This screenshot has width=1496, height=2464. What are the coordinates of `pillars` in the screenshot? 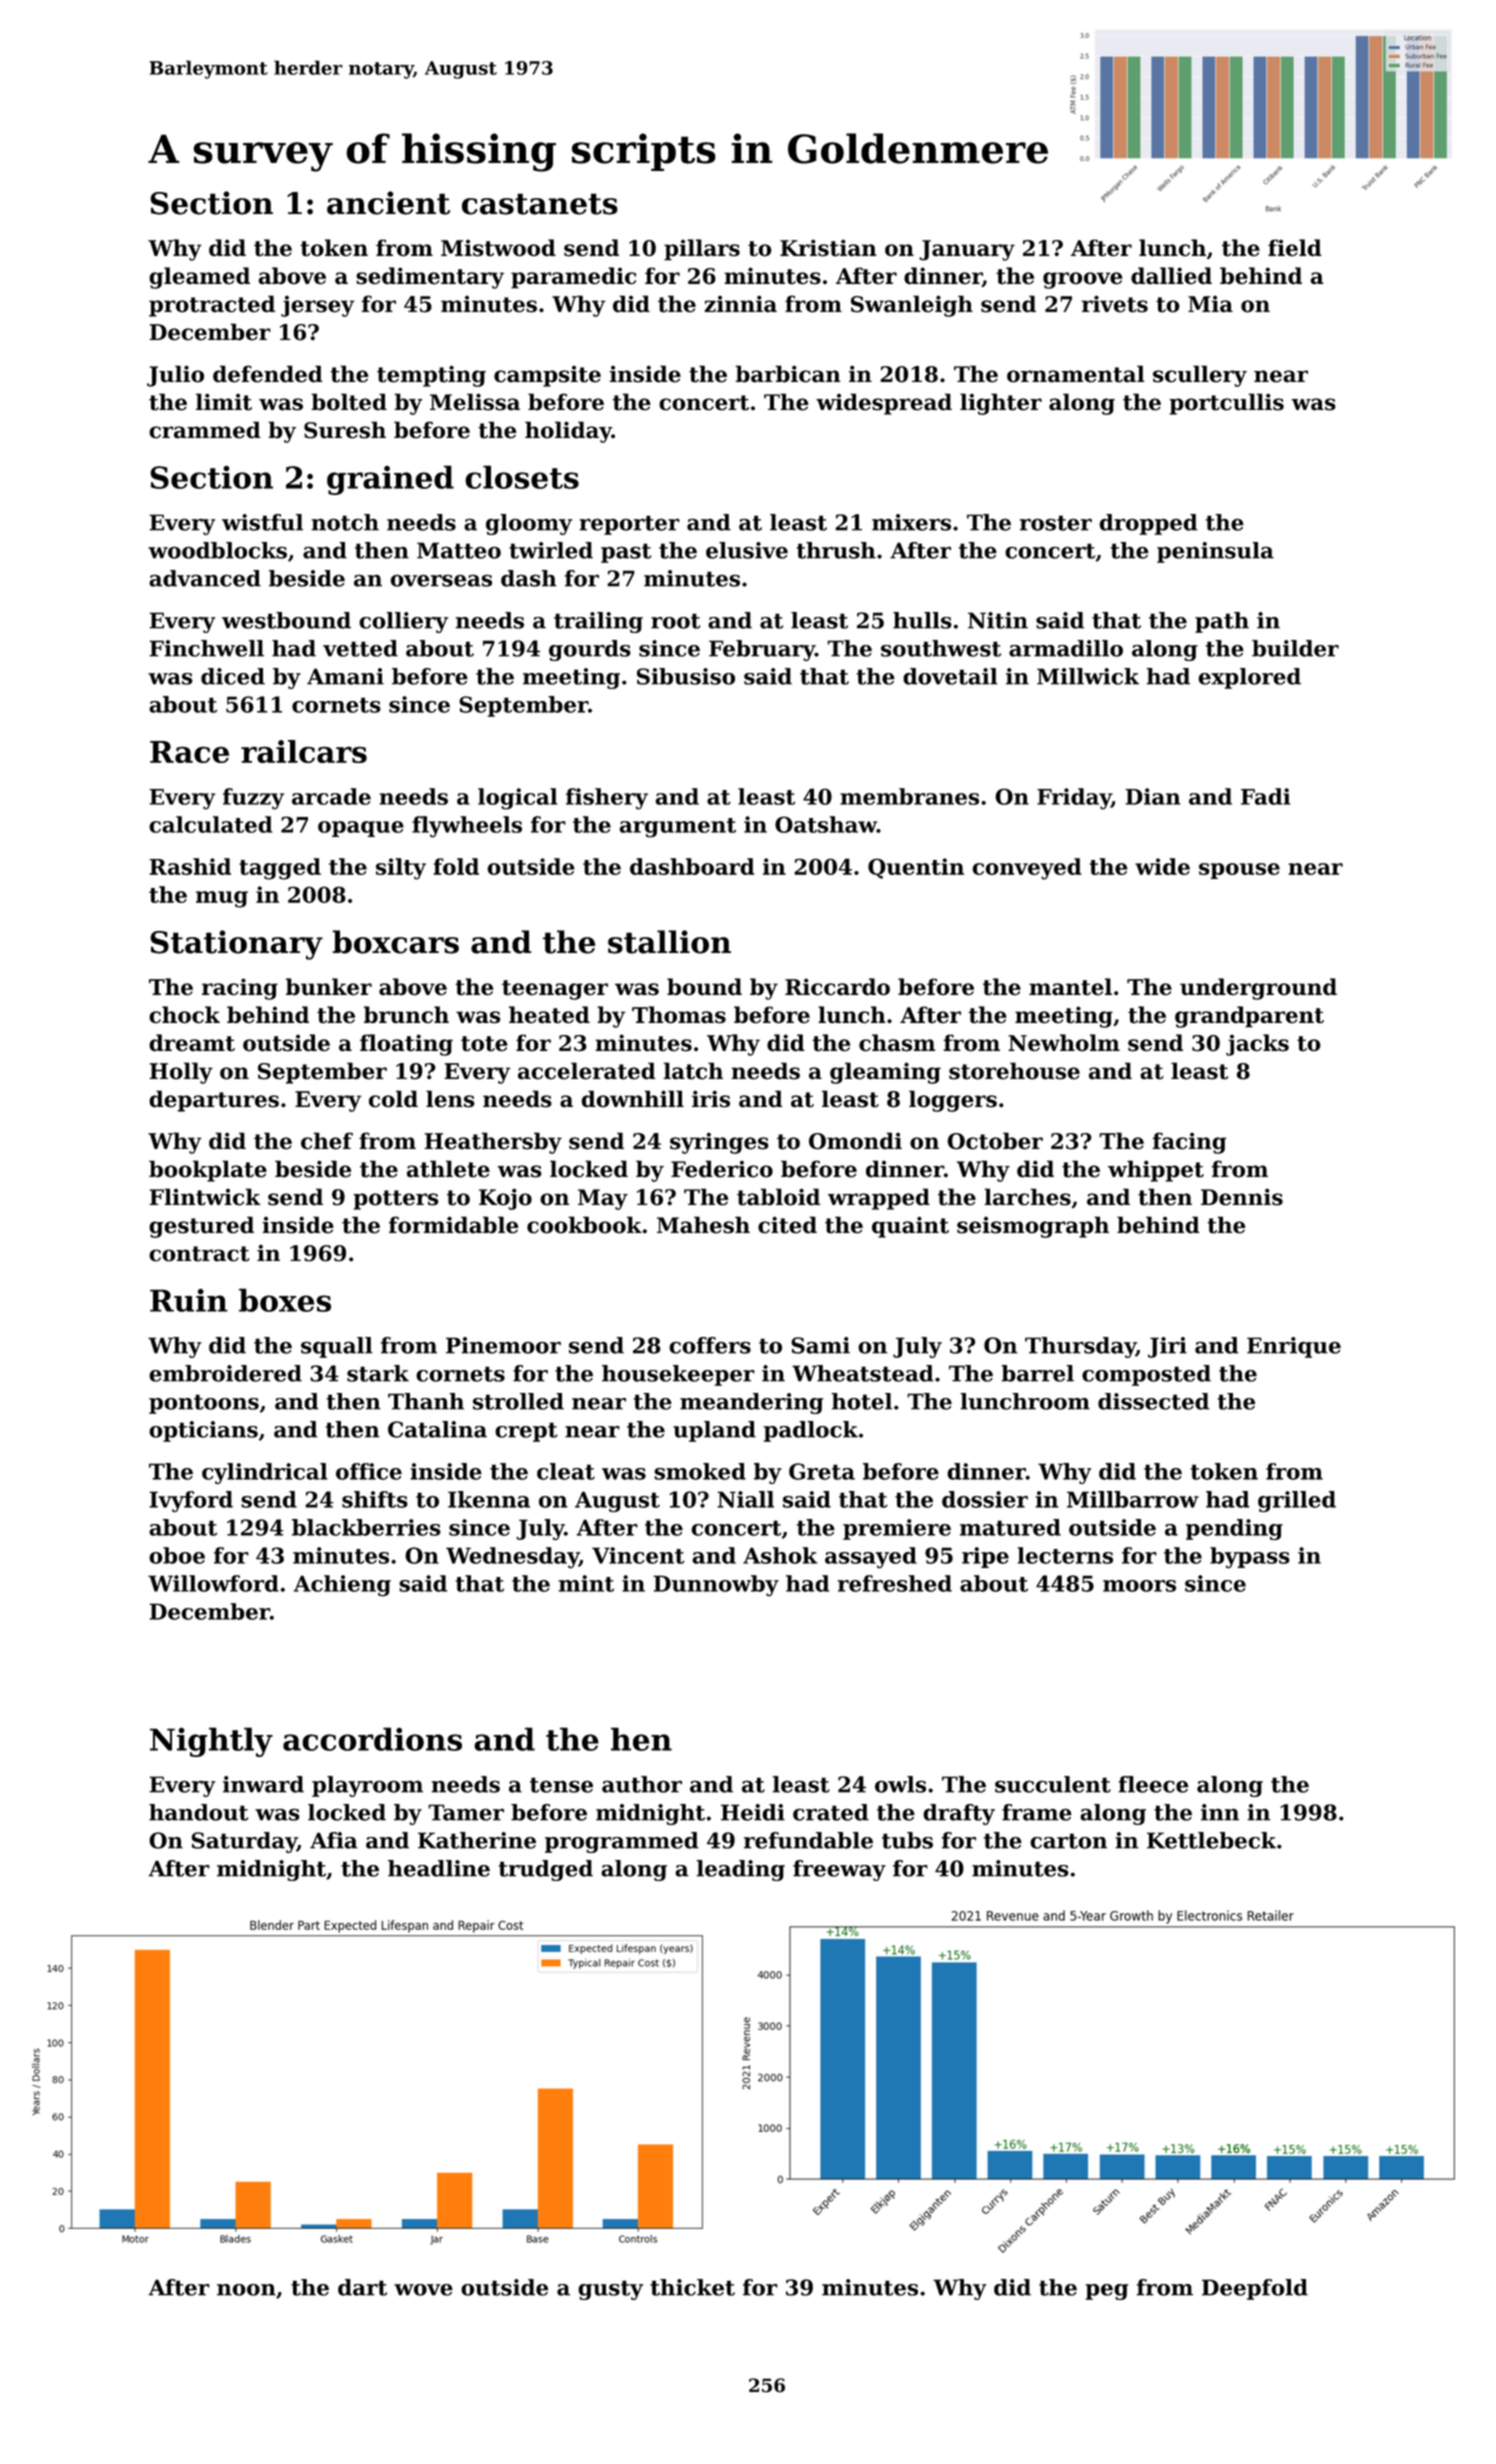 It's located at (702, 250).
